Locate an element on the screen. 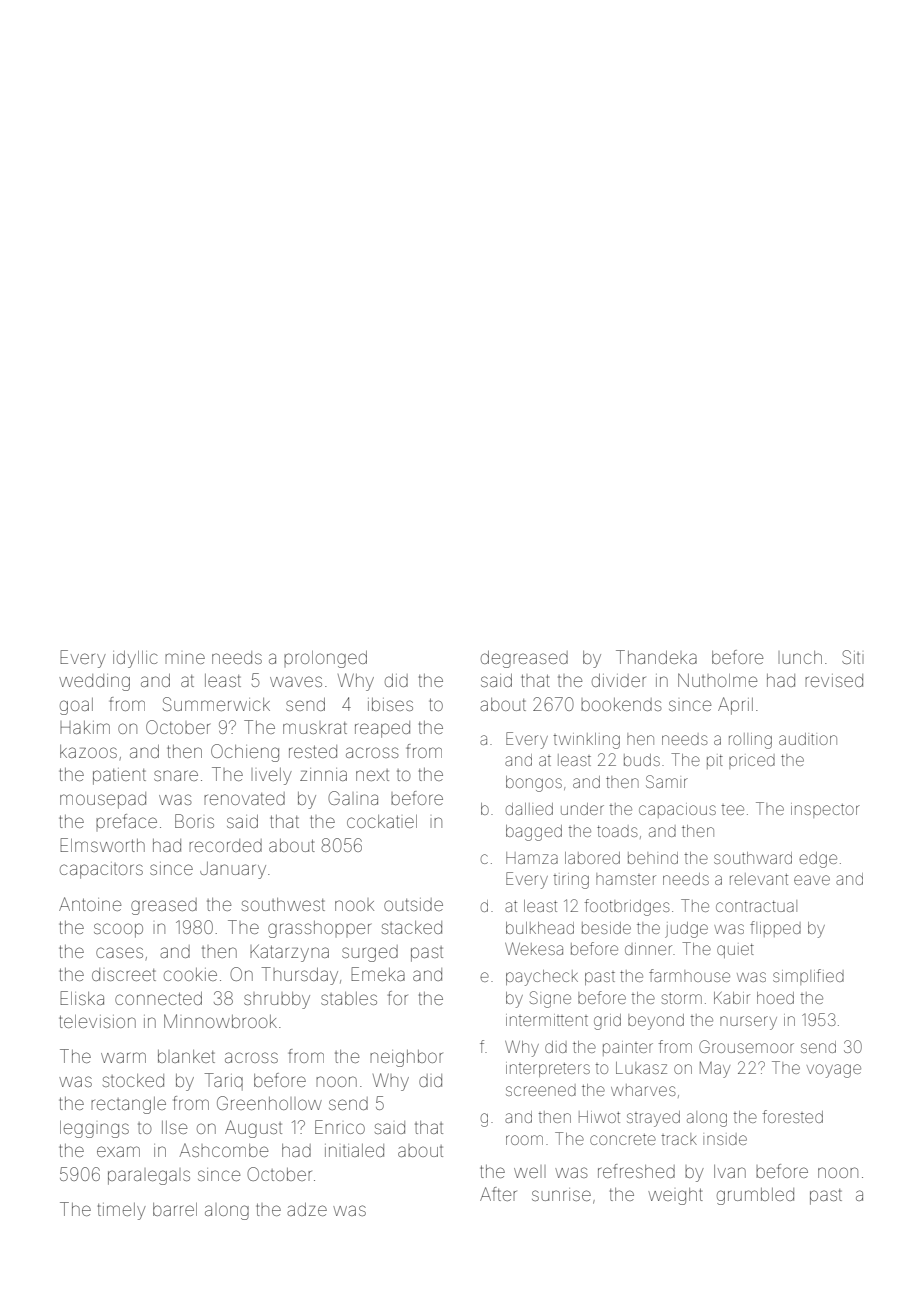  mine is located at coordinates (185, 658).
